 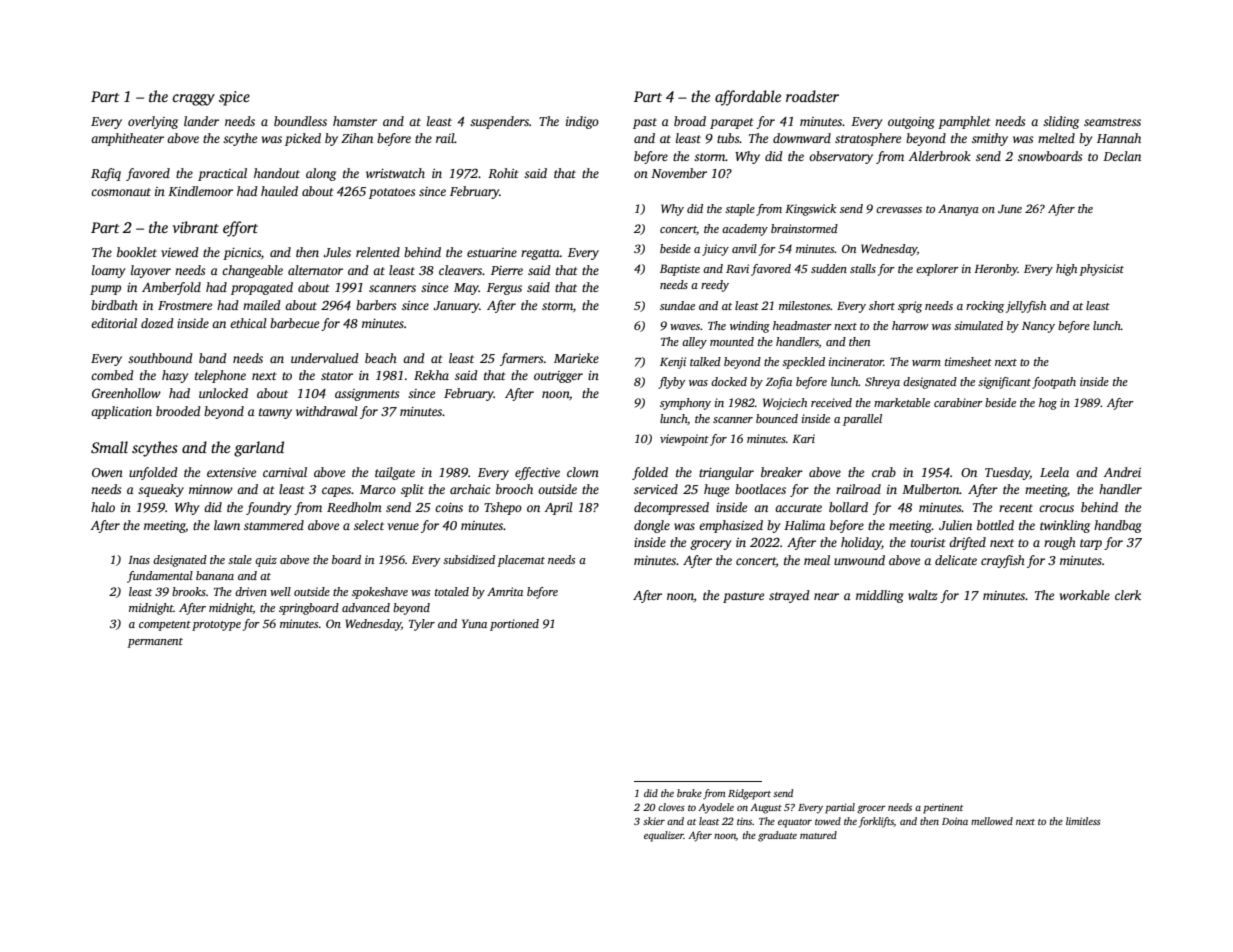 What do you see at coordinates (259, 449) in the screenshot?
I see `garland` at bounding box center [259, 449].
